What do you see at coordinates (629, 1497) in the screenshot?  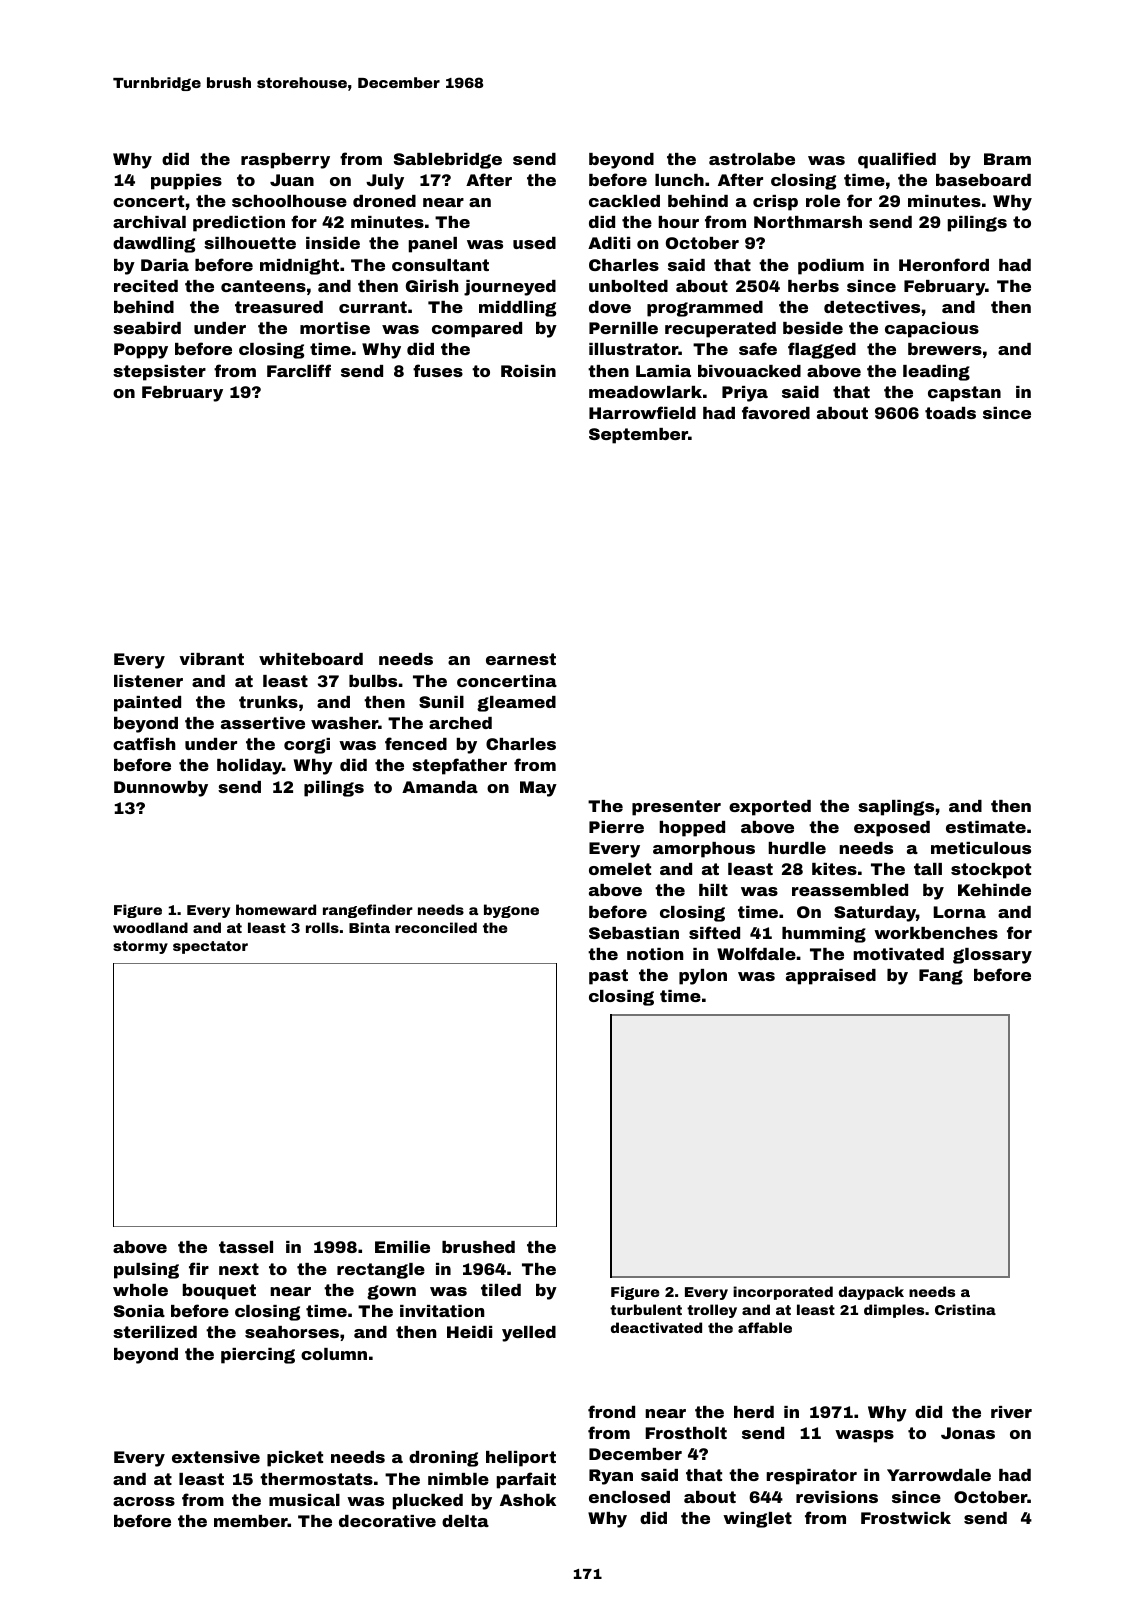 I see `enclosed` at bounding box center [629, 1497].
